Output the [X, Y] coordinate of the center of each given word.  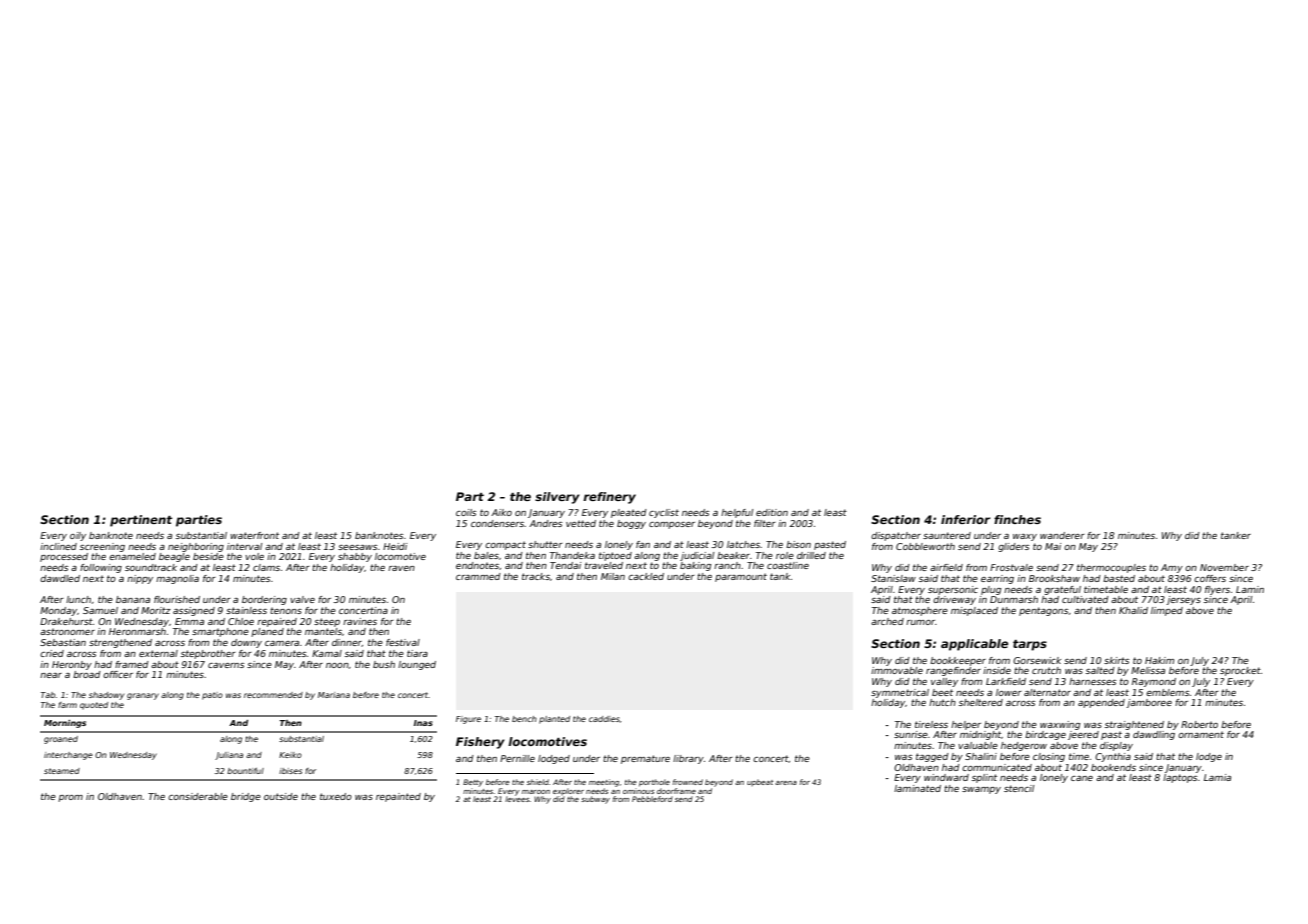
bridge [246, 797]
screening [102, 547]
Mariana [334, 695]
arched [887, 621]
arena [786, 783]
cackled [646, 576]
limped [1167, 611]
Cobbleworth [925, 546]
